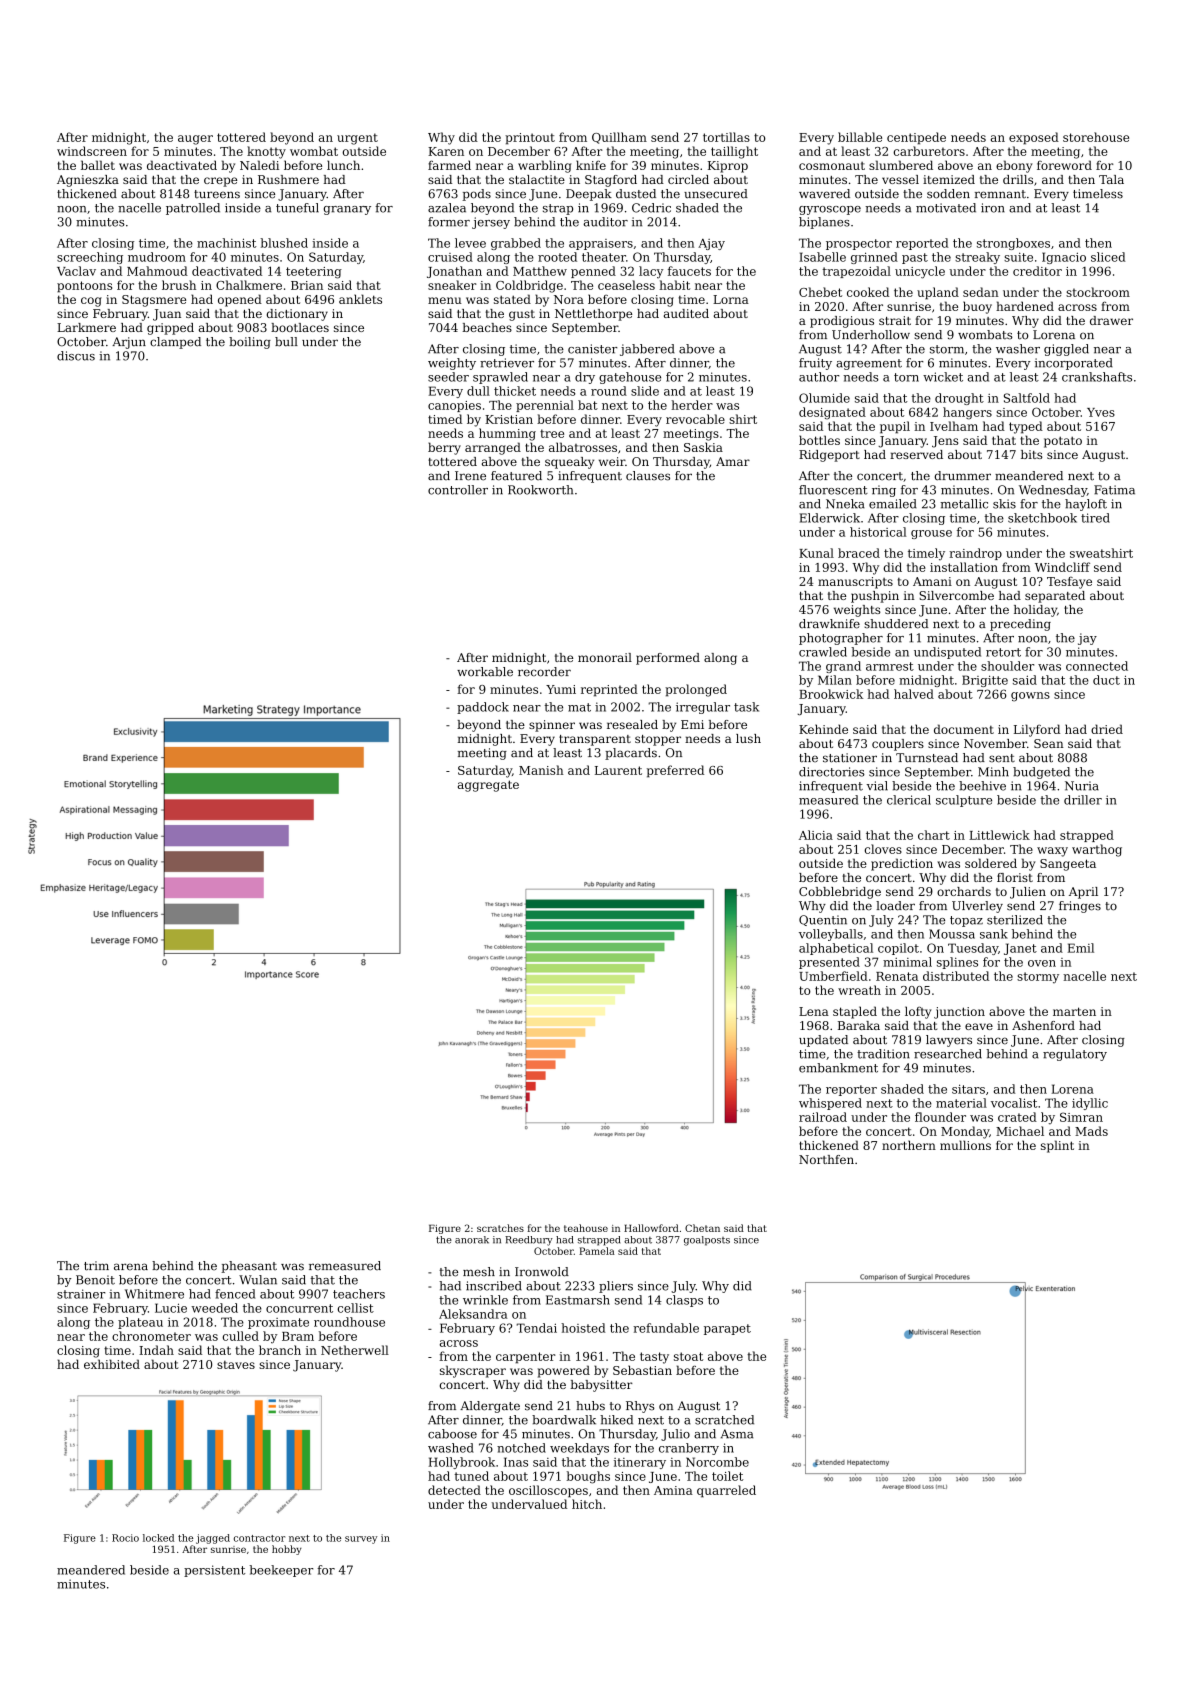 Image resolution: width=1195 pixels, height=1691 pixels. Describe the element at coordinates (726, 137) in the image. I see `tortillas` at that location.
